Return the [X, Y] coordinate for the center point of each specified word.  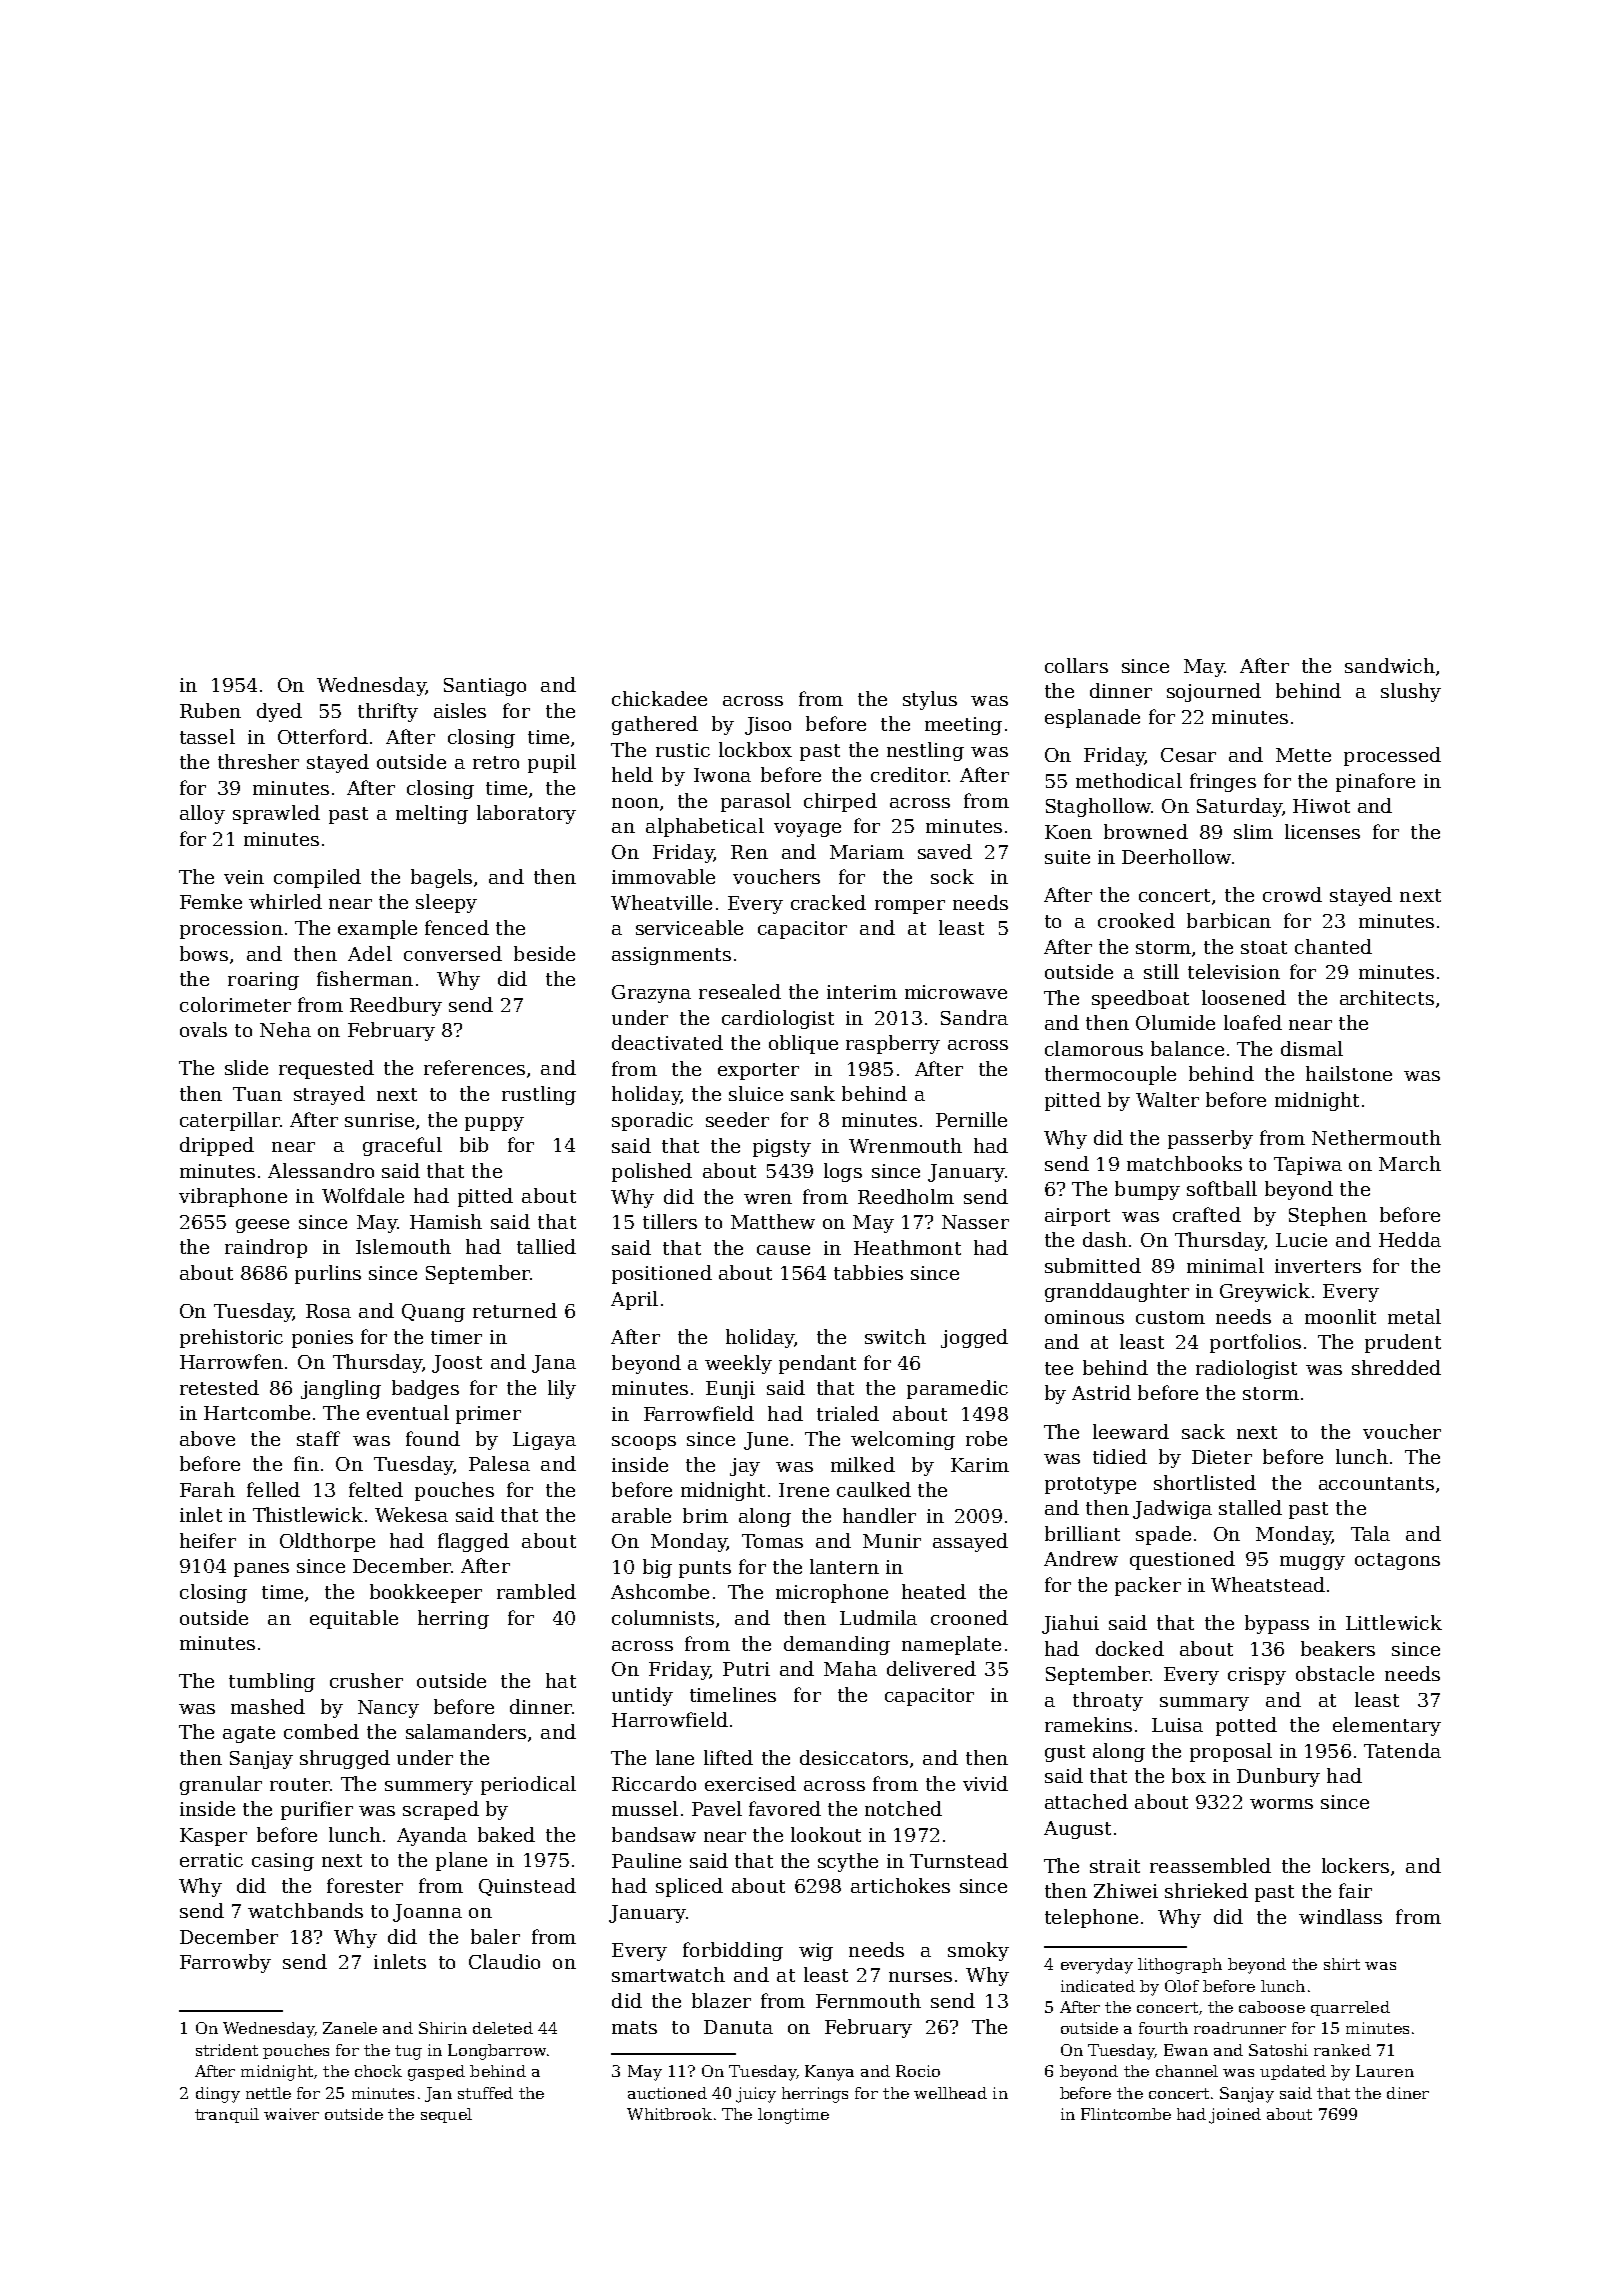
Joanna [427, 1913]
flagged [473, 1542]
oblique [803, 1044]
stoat [1264, 947]
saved [945, 851]
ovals [203, 1029]
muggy [1312, 1563]
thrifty [388, 712]
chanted [1333, 946]
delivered [931, 1668]
